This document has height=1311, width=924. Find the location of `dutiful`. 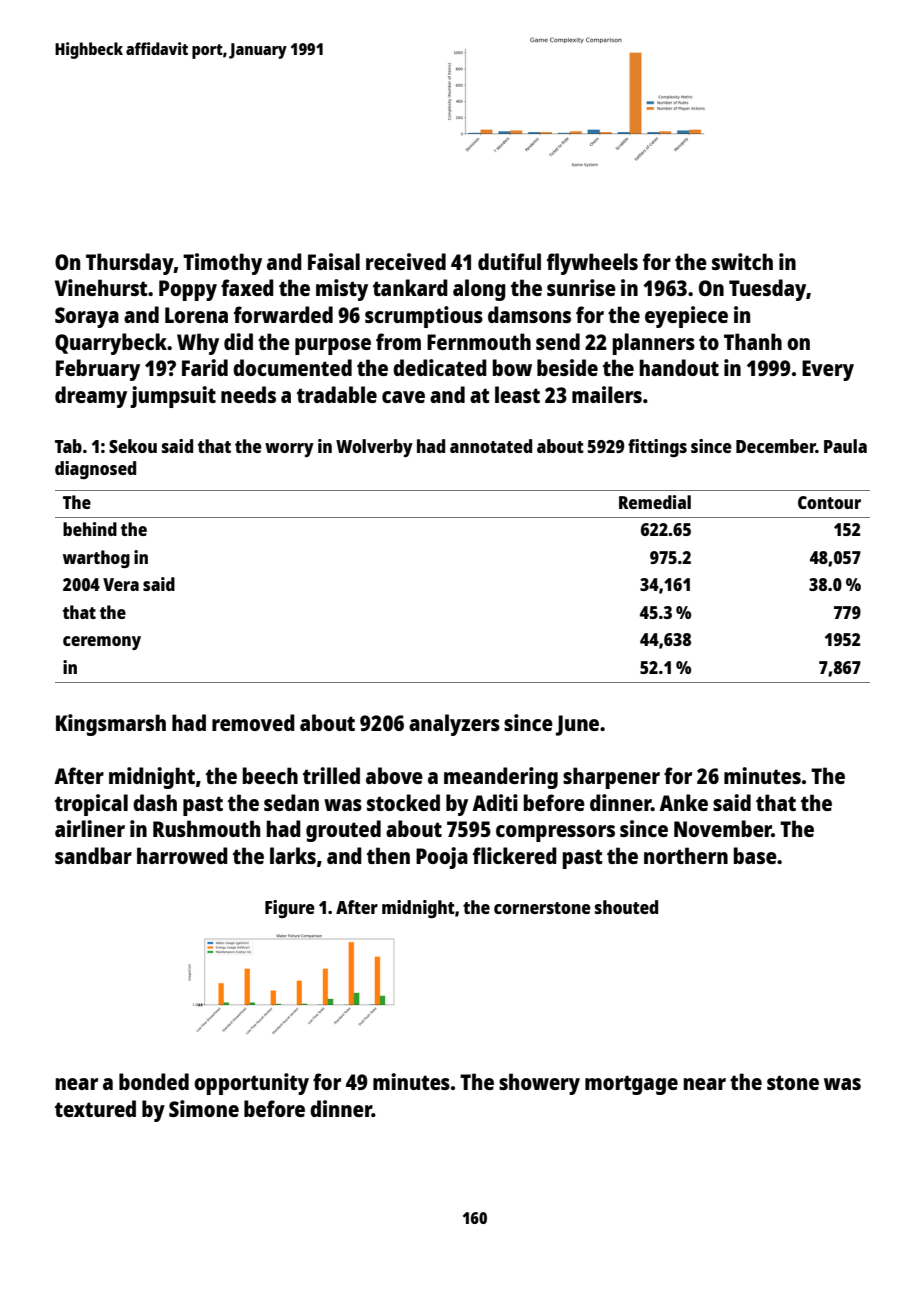

dutiful is located at coordinates (509, 261).
